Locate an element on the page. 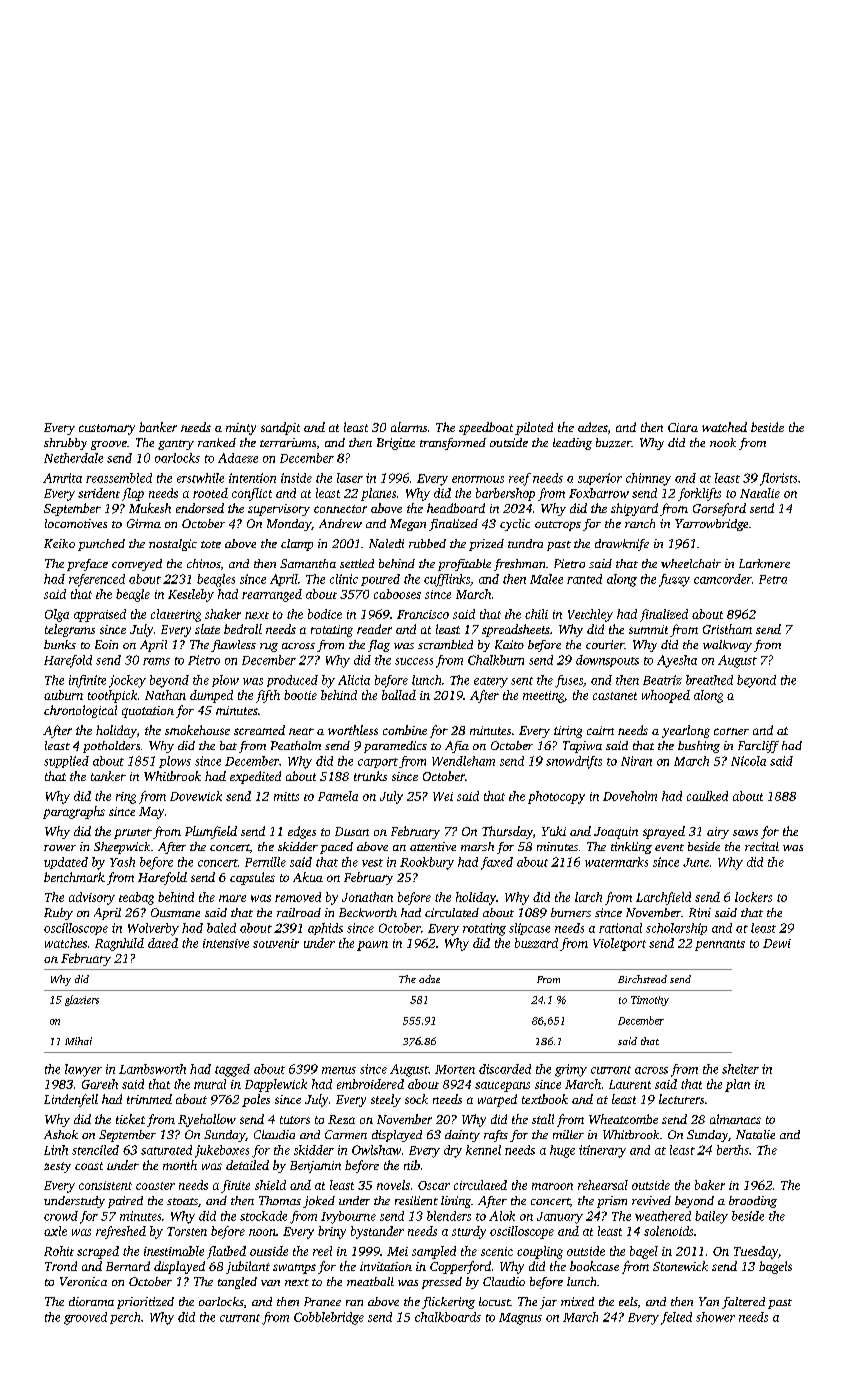  pruner is located at coordinates (133, 834).
